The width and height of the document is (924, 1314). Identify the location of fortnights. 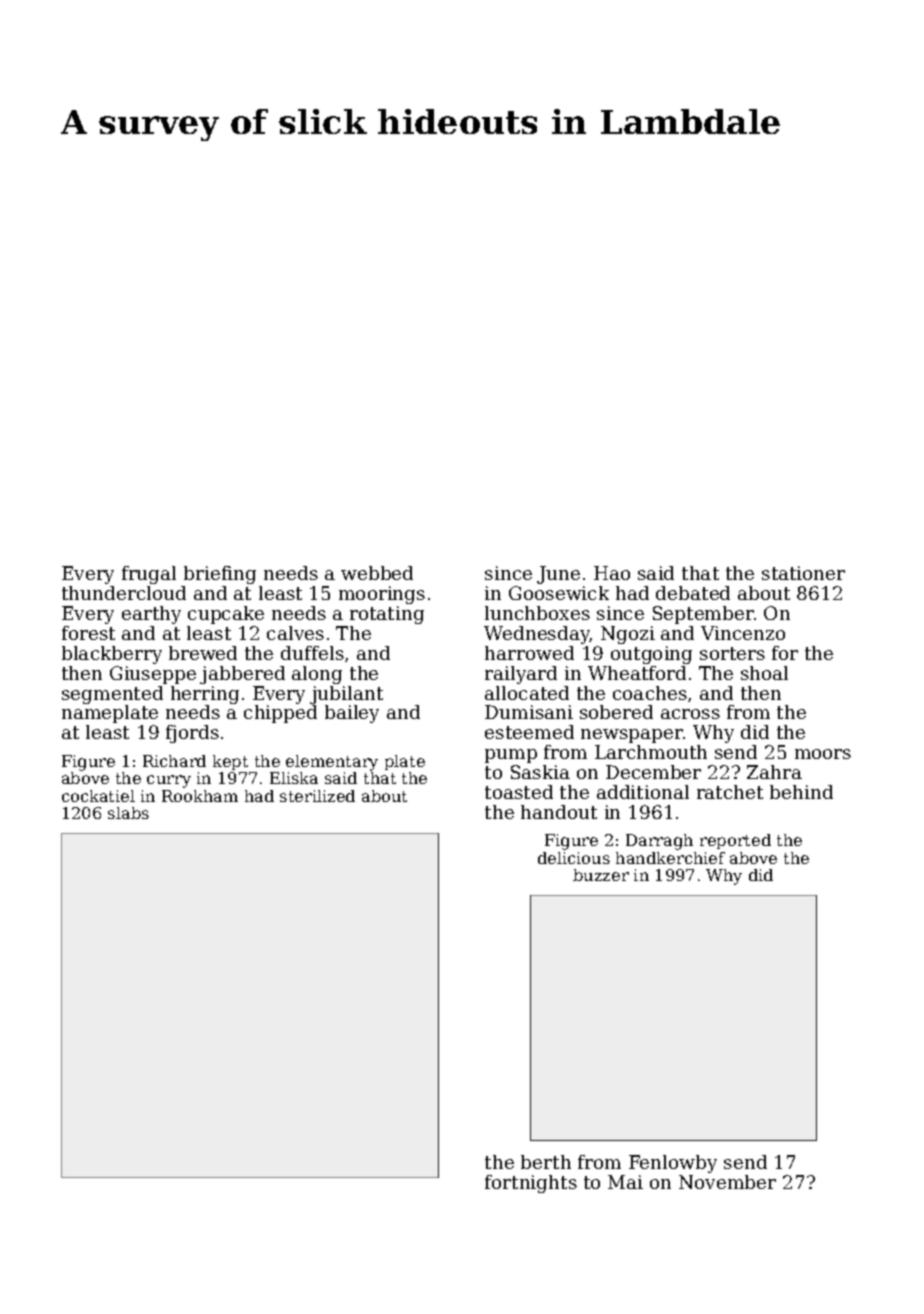
(531, 1184).
